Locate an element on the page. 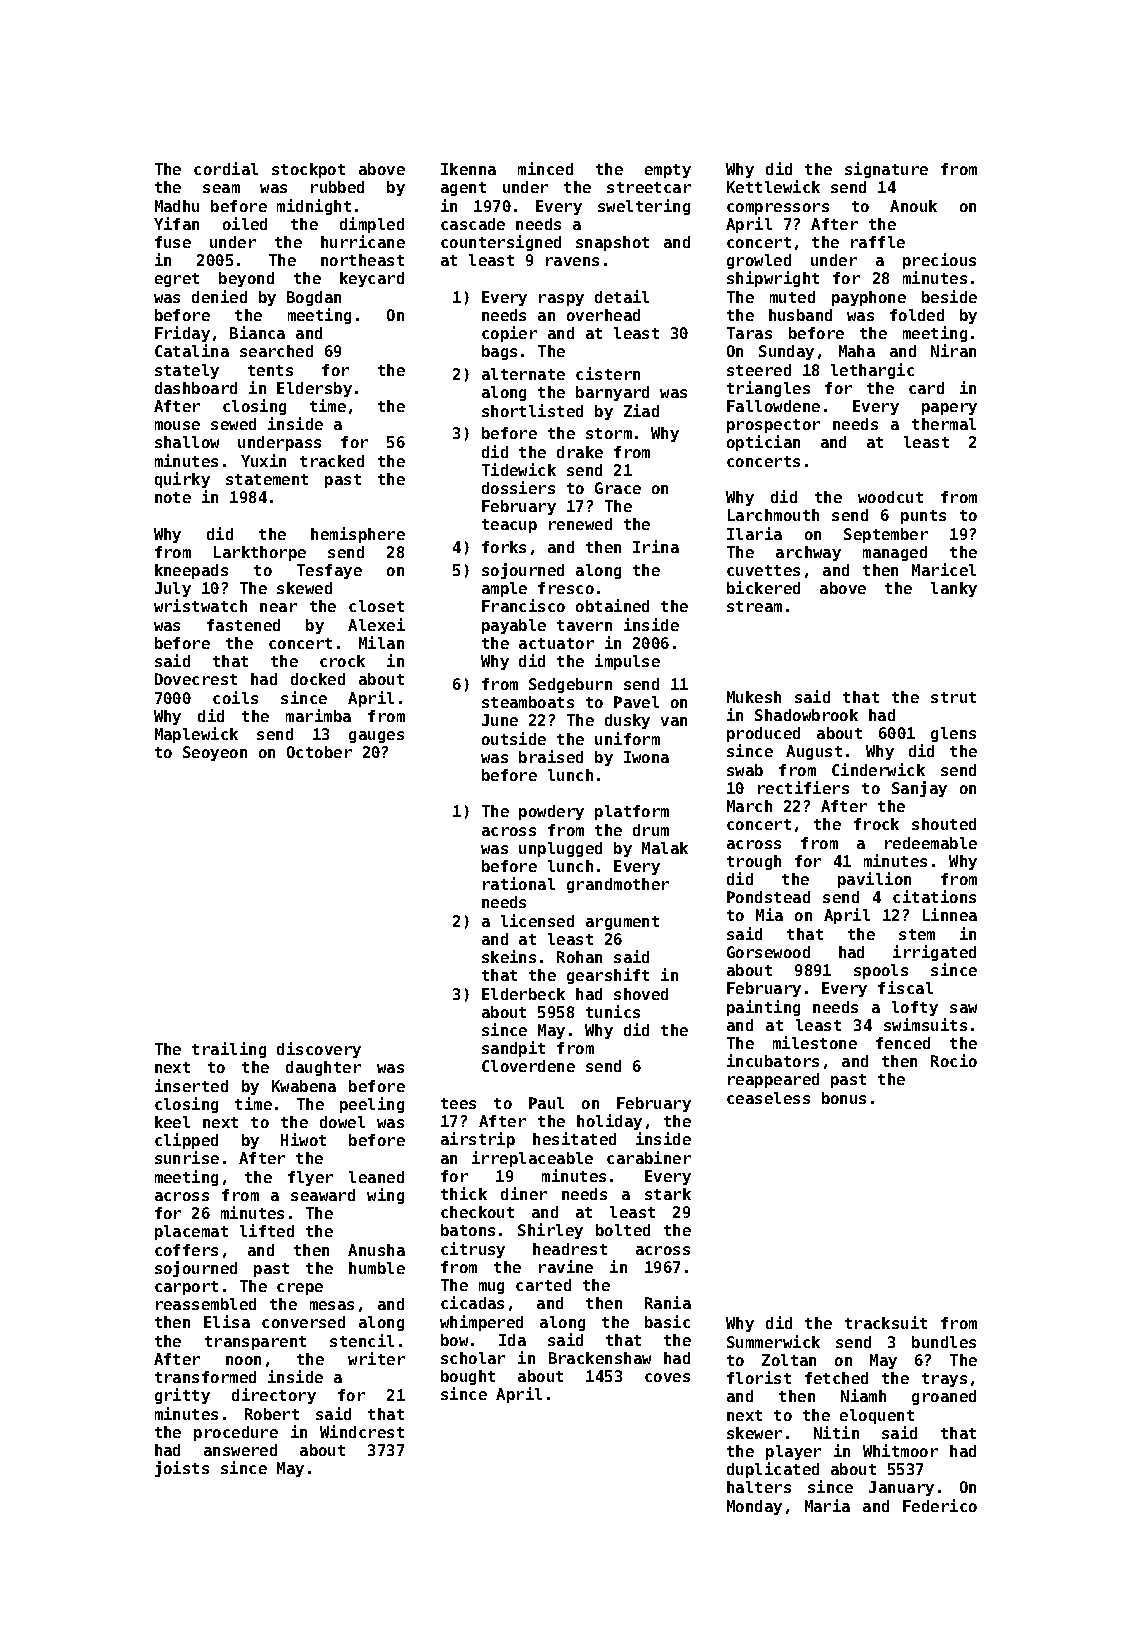 This image has height=1638, width=1131. managed is located at coordinates (895, 553).
